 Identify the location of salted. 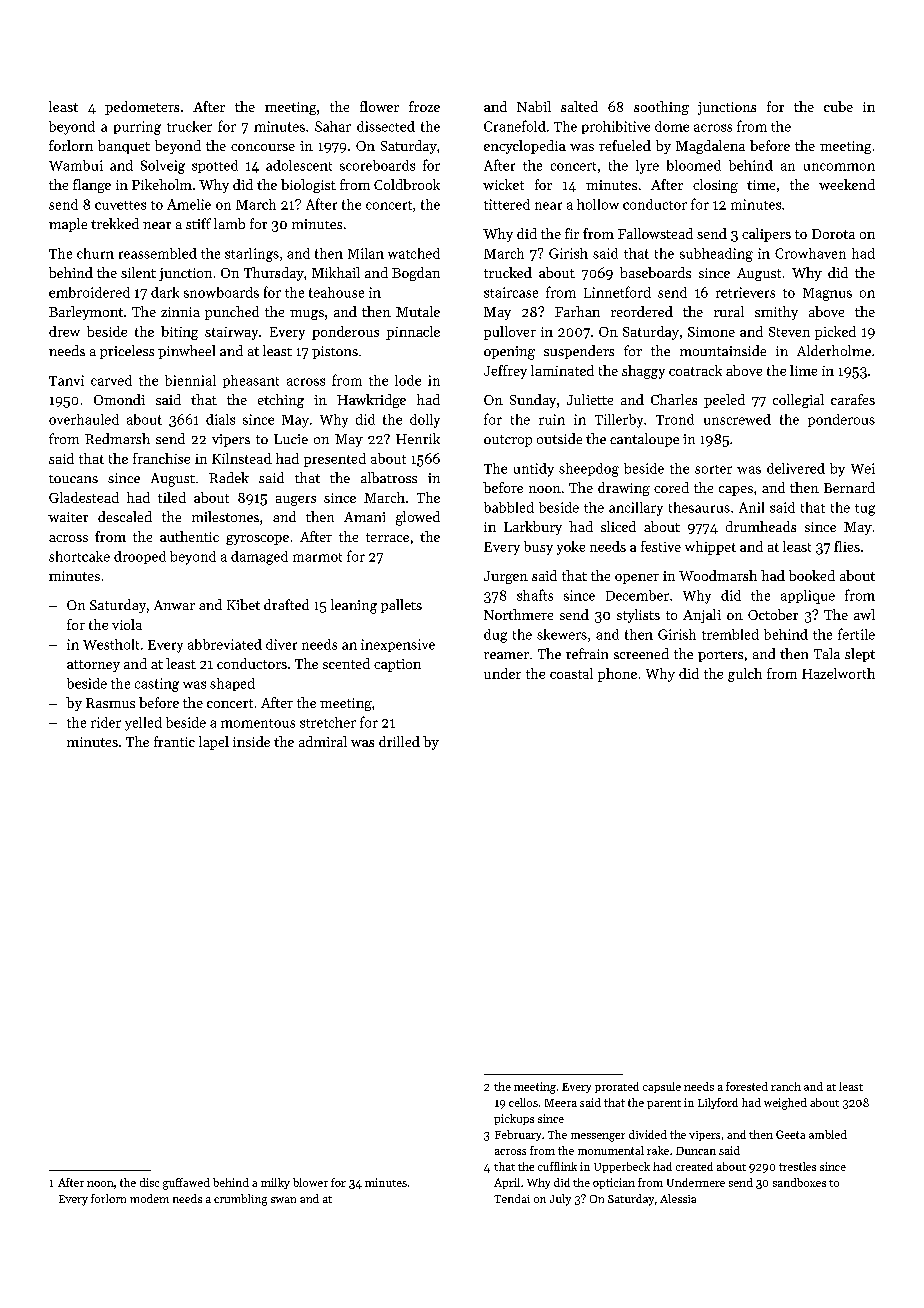
(579, 106).
